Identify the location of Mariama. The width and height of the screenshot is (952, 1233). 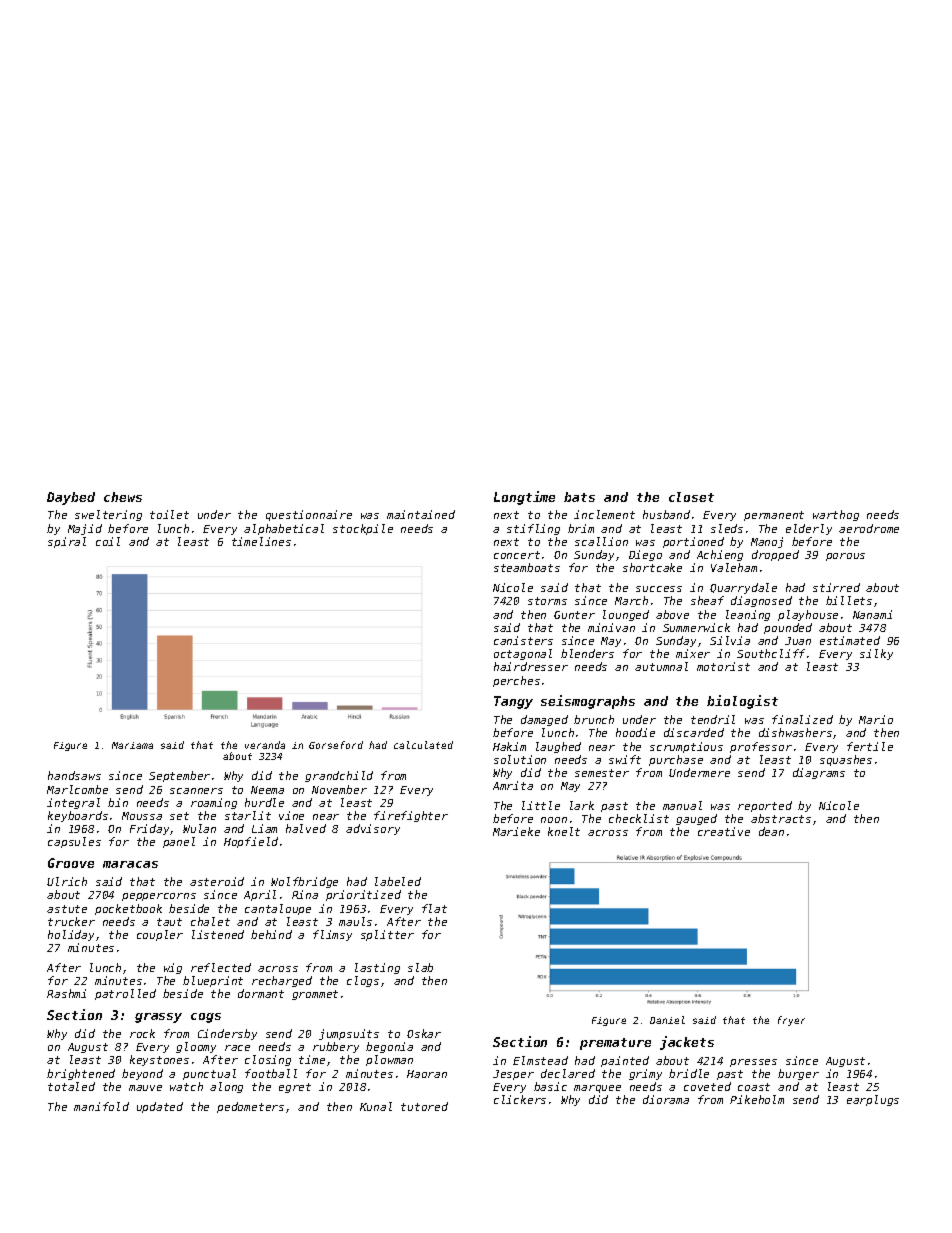
(132, 745).
